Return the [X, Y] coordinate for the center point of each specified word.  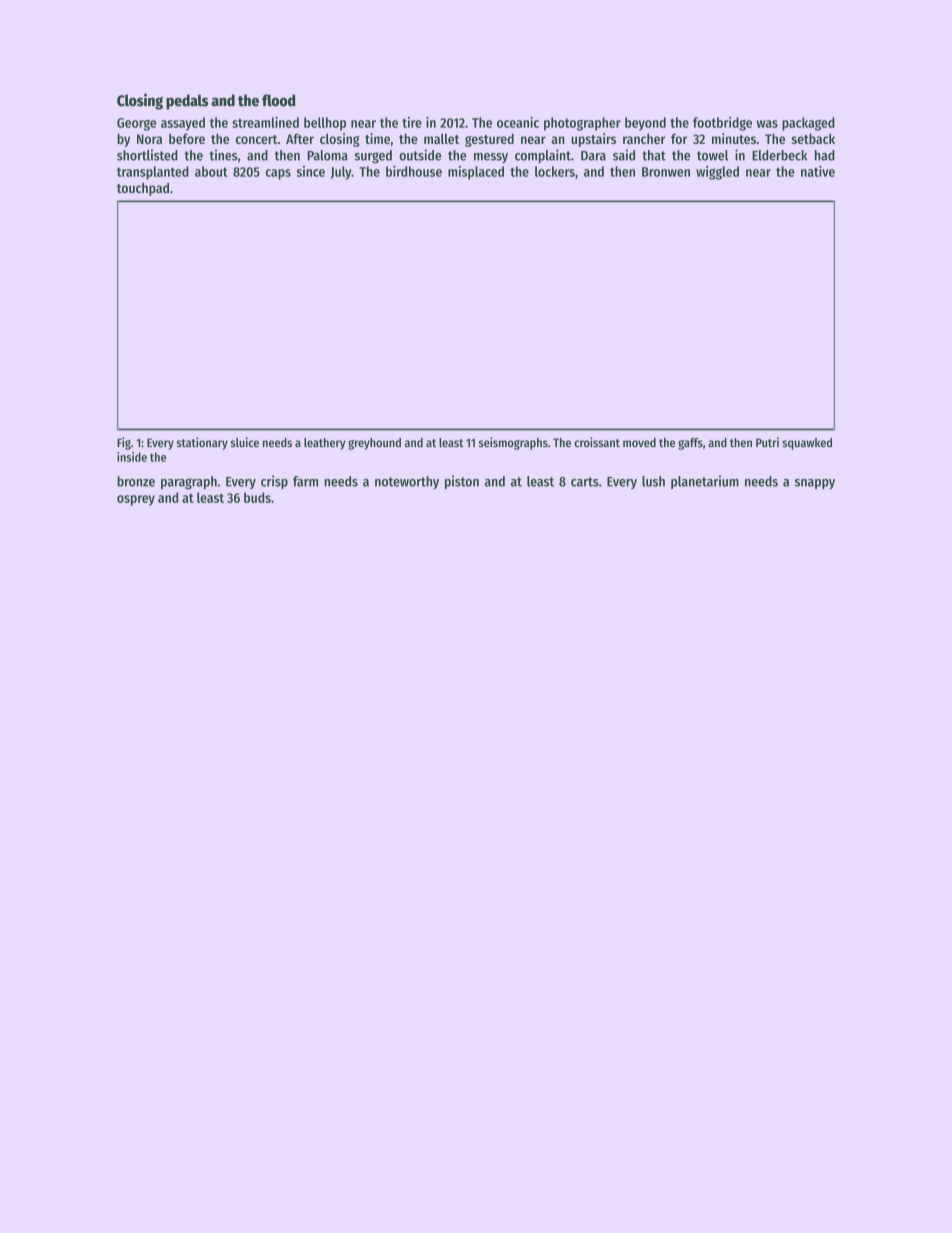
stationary [202, 443]
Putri [767, 442]
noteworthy [407, 482]
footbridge [722, 124]
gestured [489, 140]
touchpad [143, 189]
